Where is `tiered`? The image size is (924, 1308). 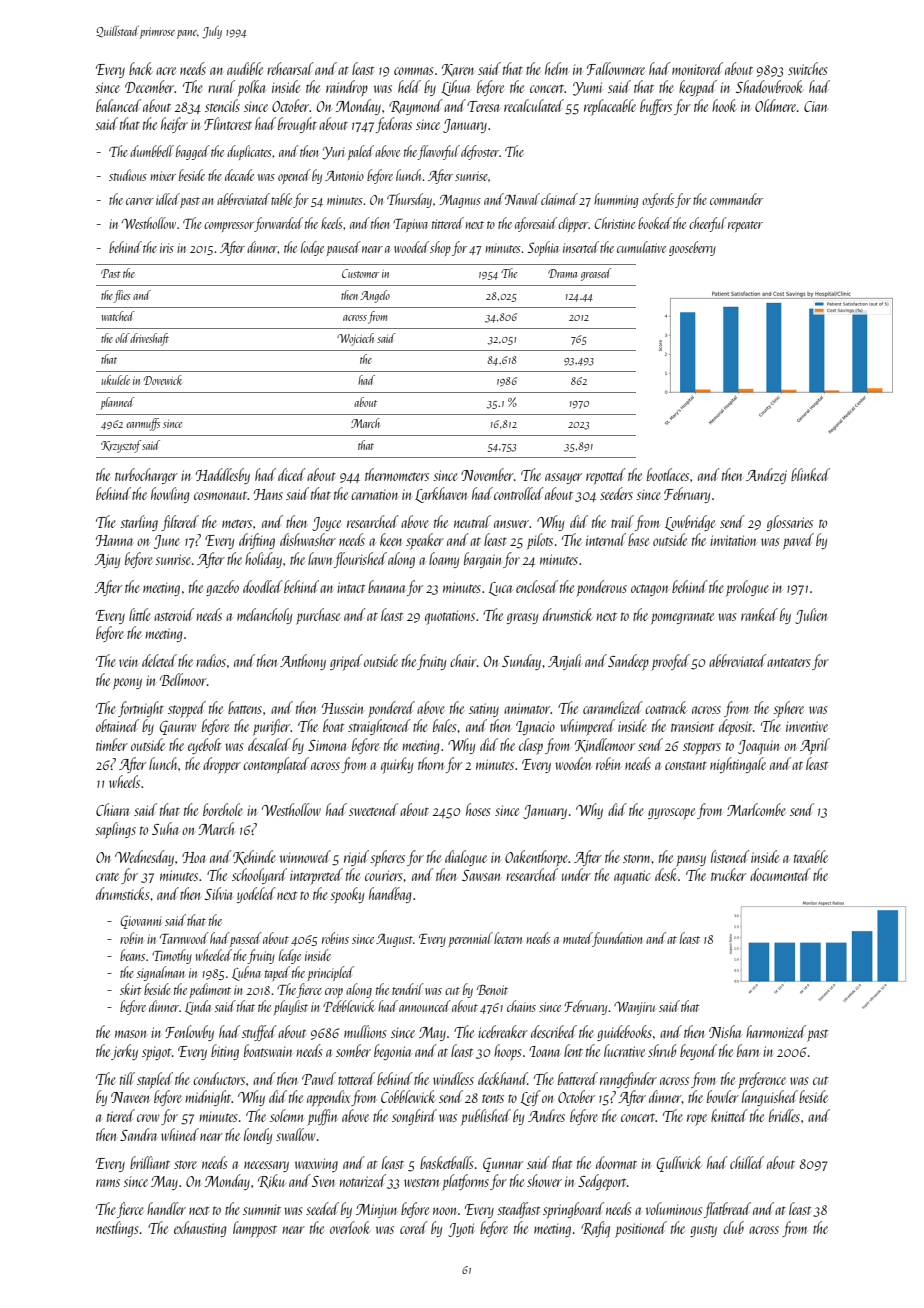
tiered is located at coordinates (121, 1115).
